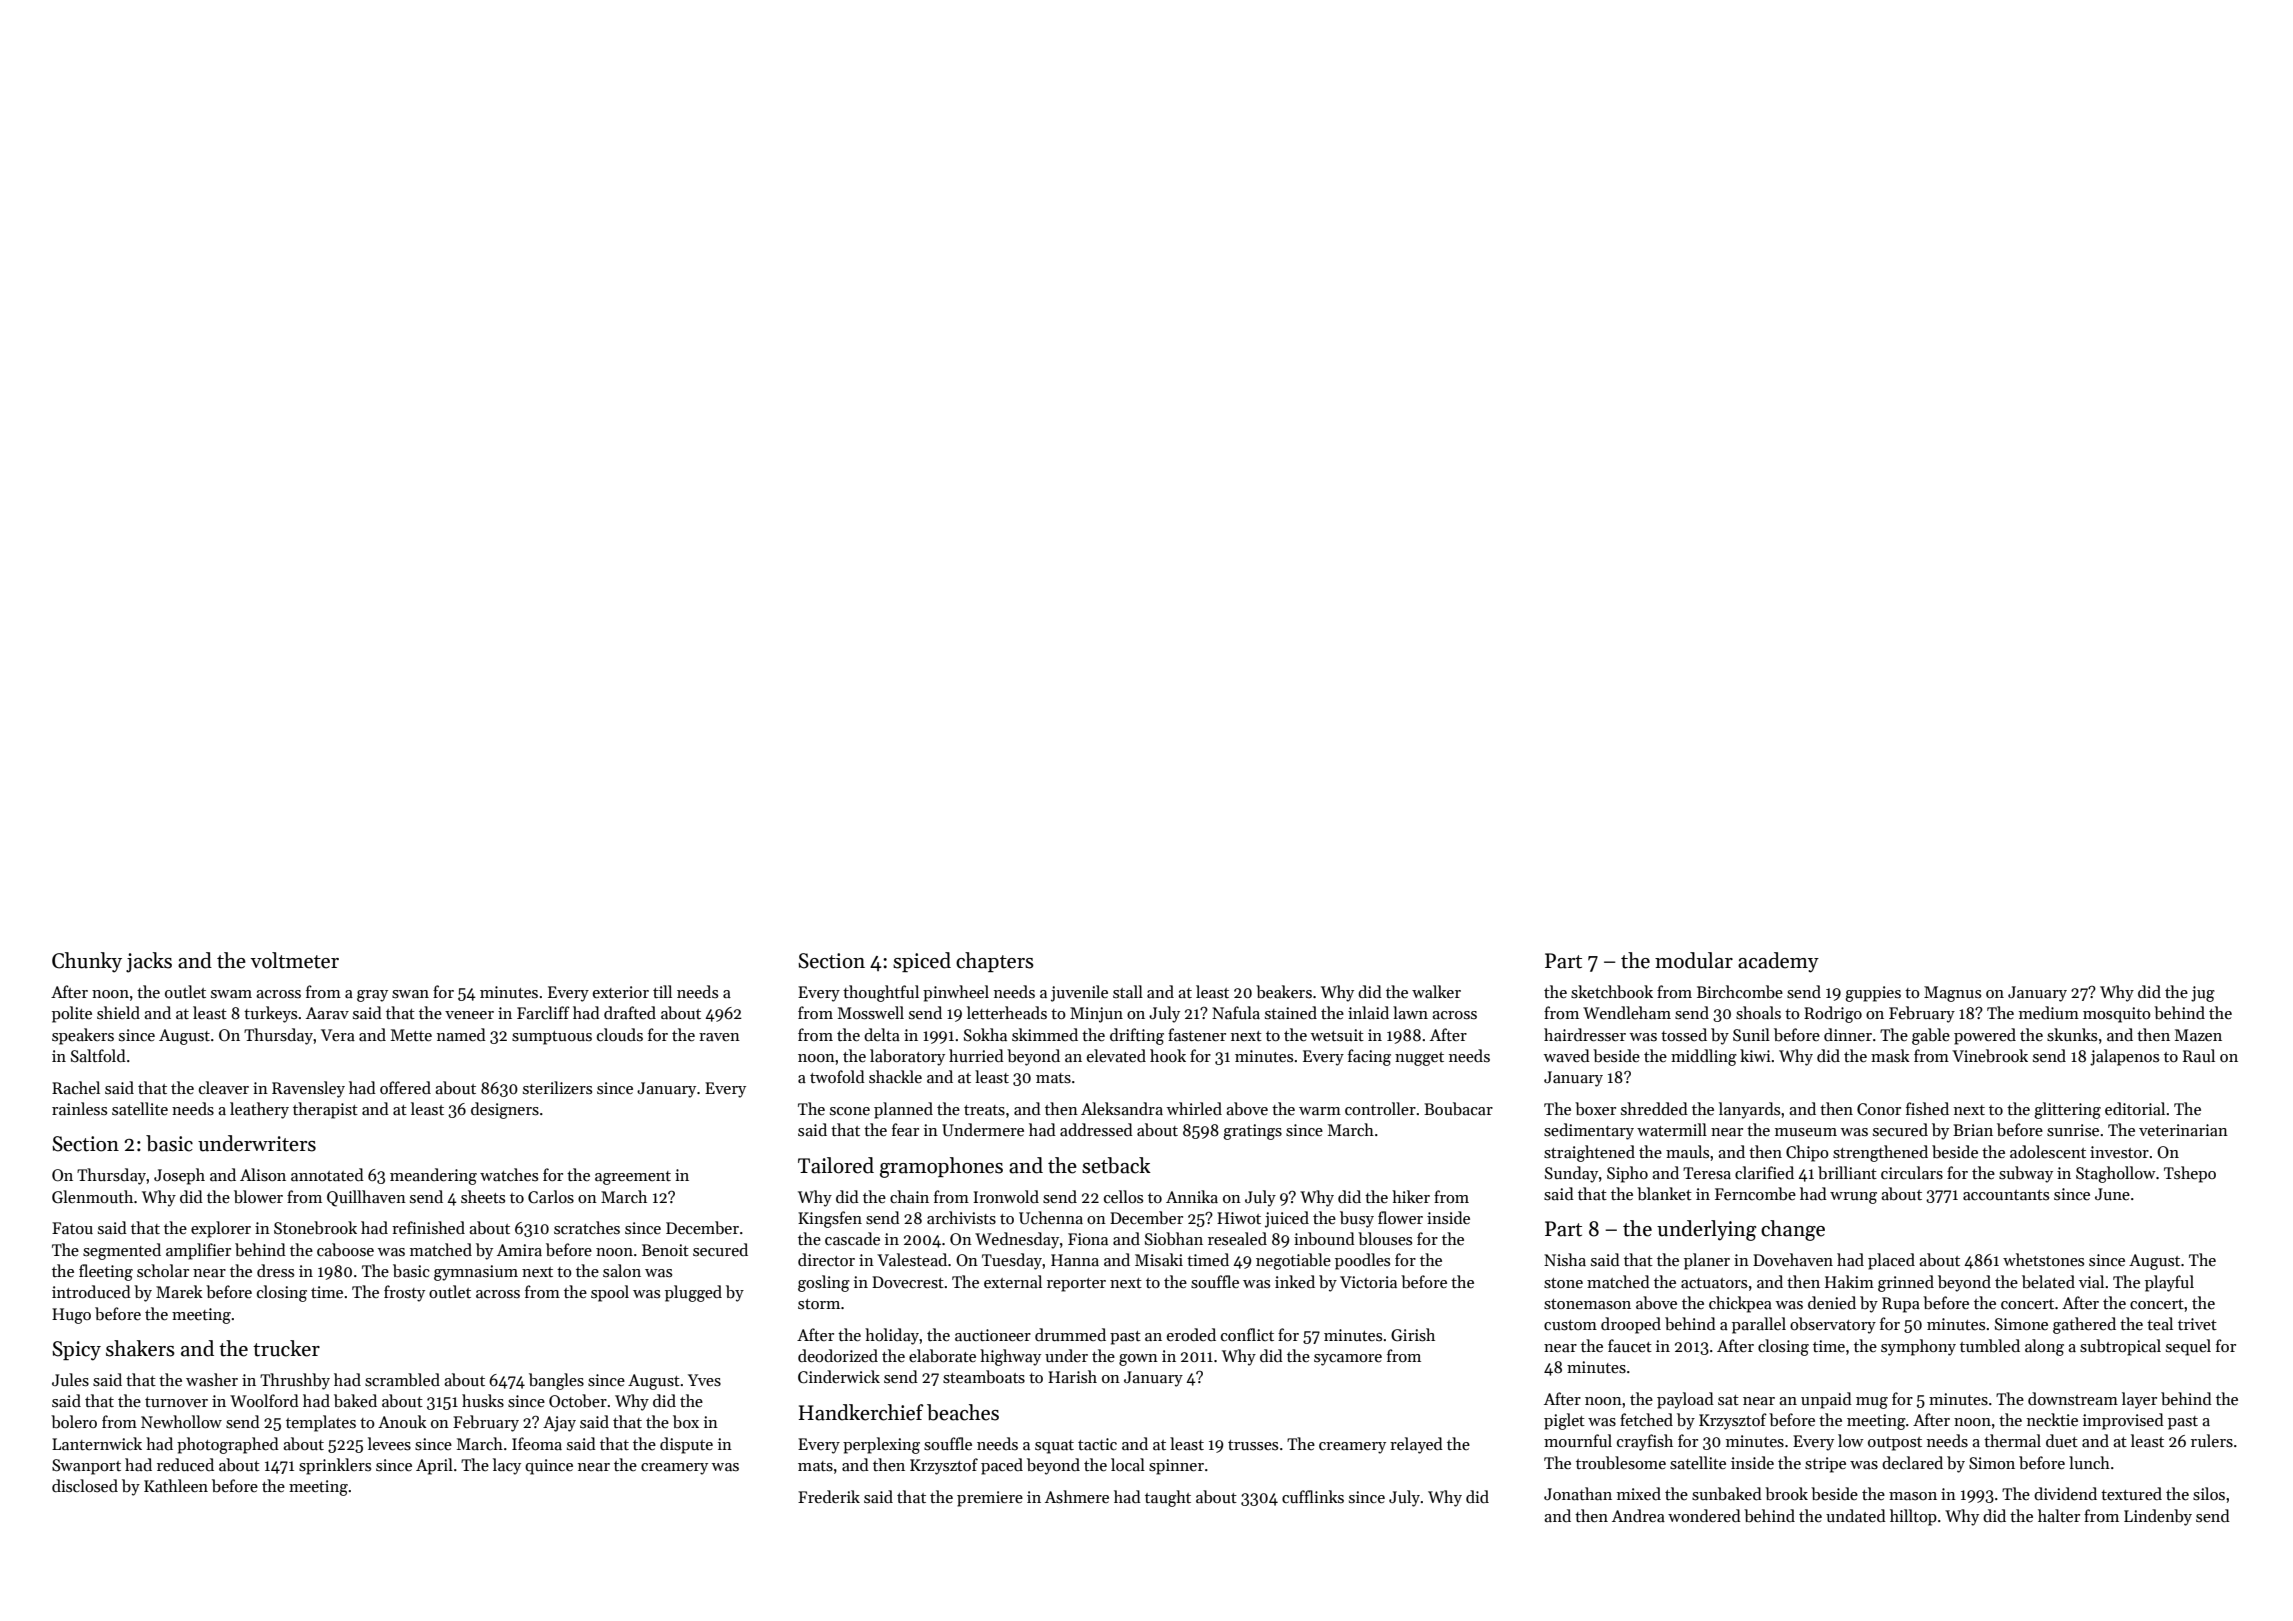 The image size is (2293, 1621). Describe the element at coordinates (587, 1227) in the document. I see `scratches` at that location.
